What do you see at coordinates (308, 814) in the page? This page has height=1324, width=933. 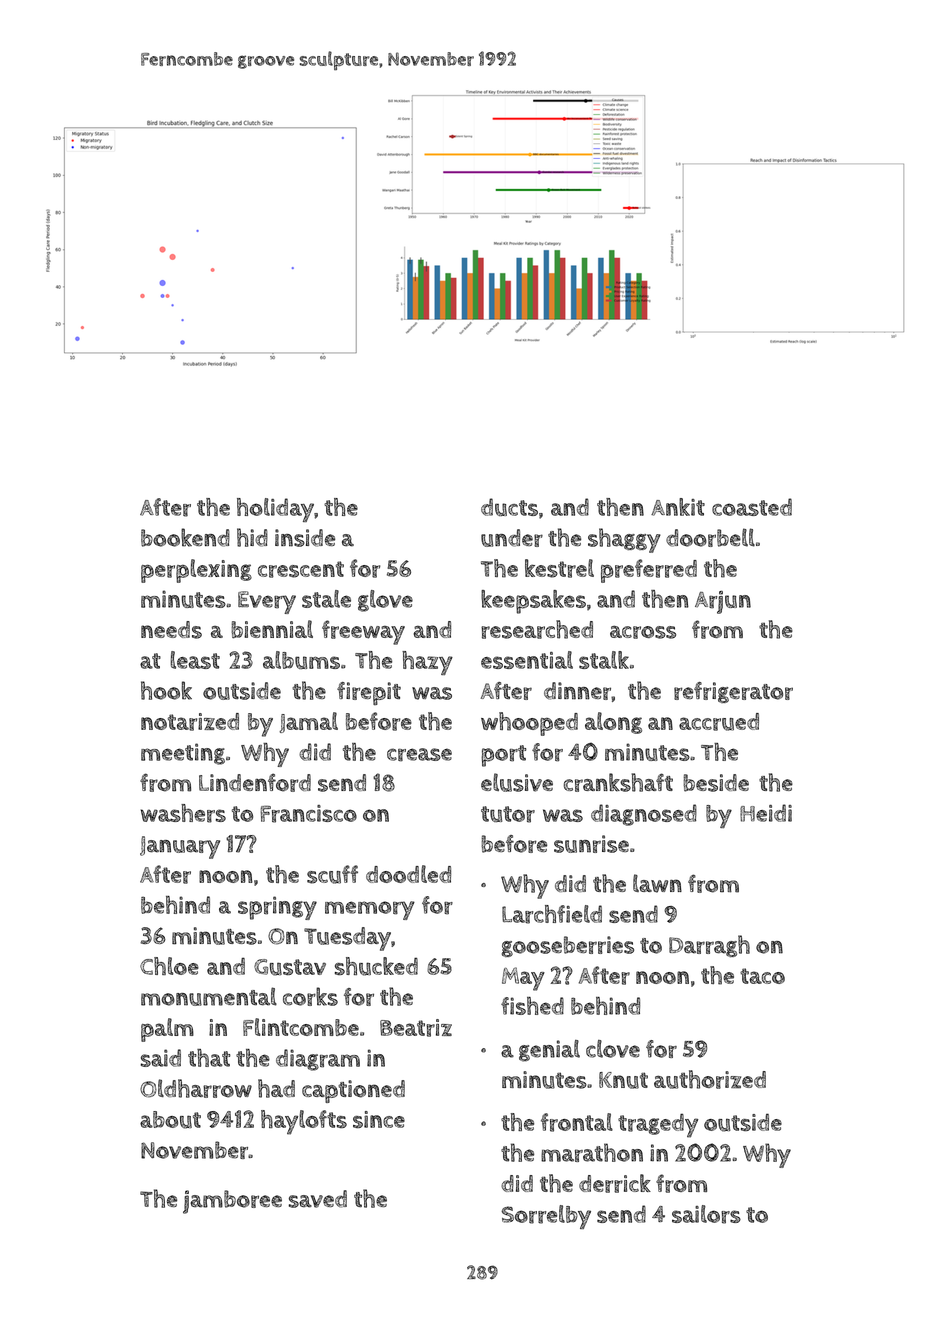 I see `Francisco` at bounding box center [308, 814].
